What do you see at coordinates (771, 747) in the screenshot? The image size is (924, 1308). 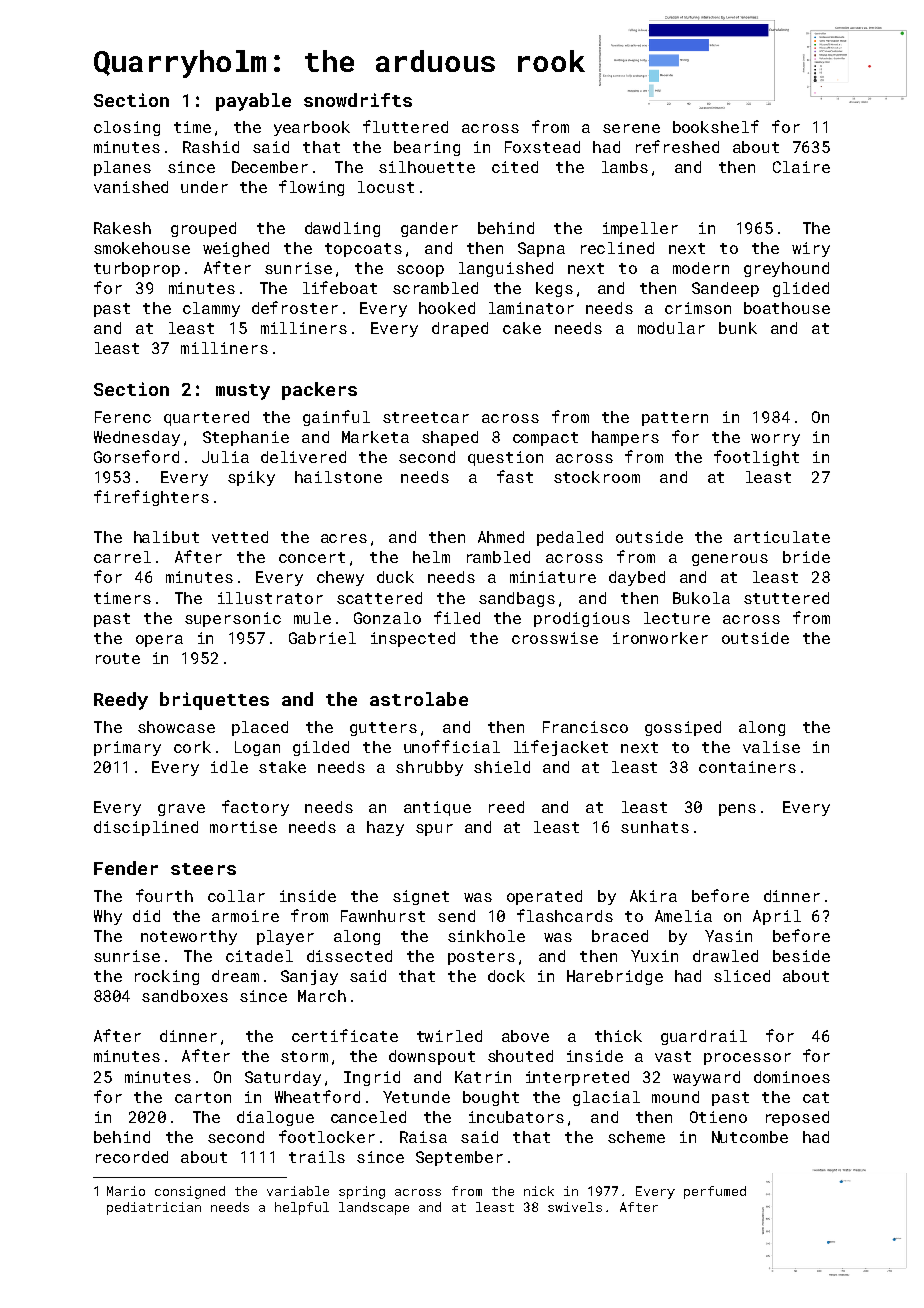 I see `valise` at bounding box center [771, 747].
